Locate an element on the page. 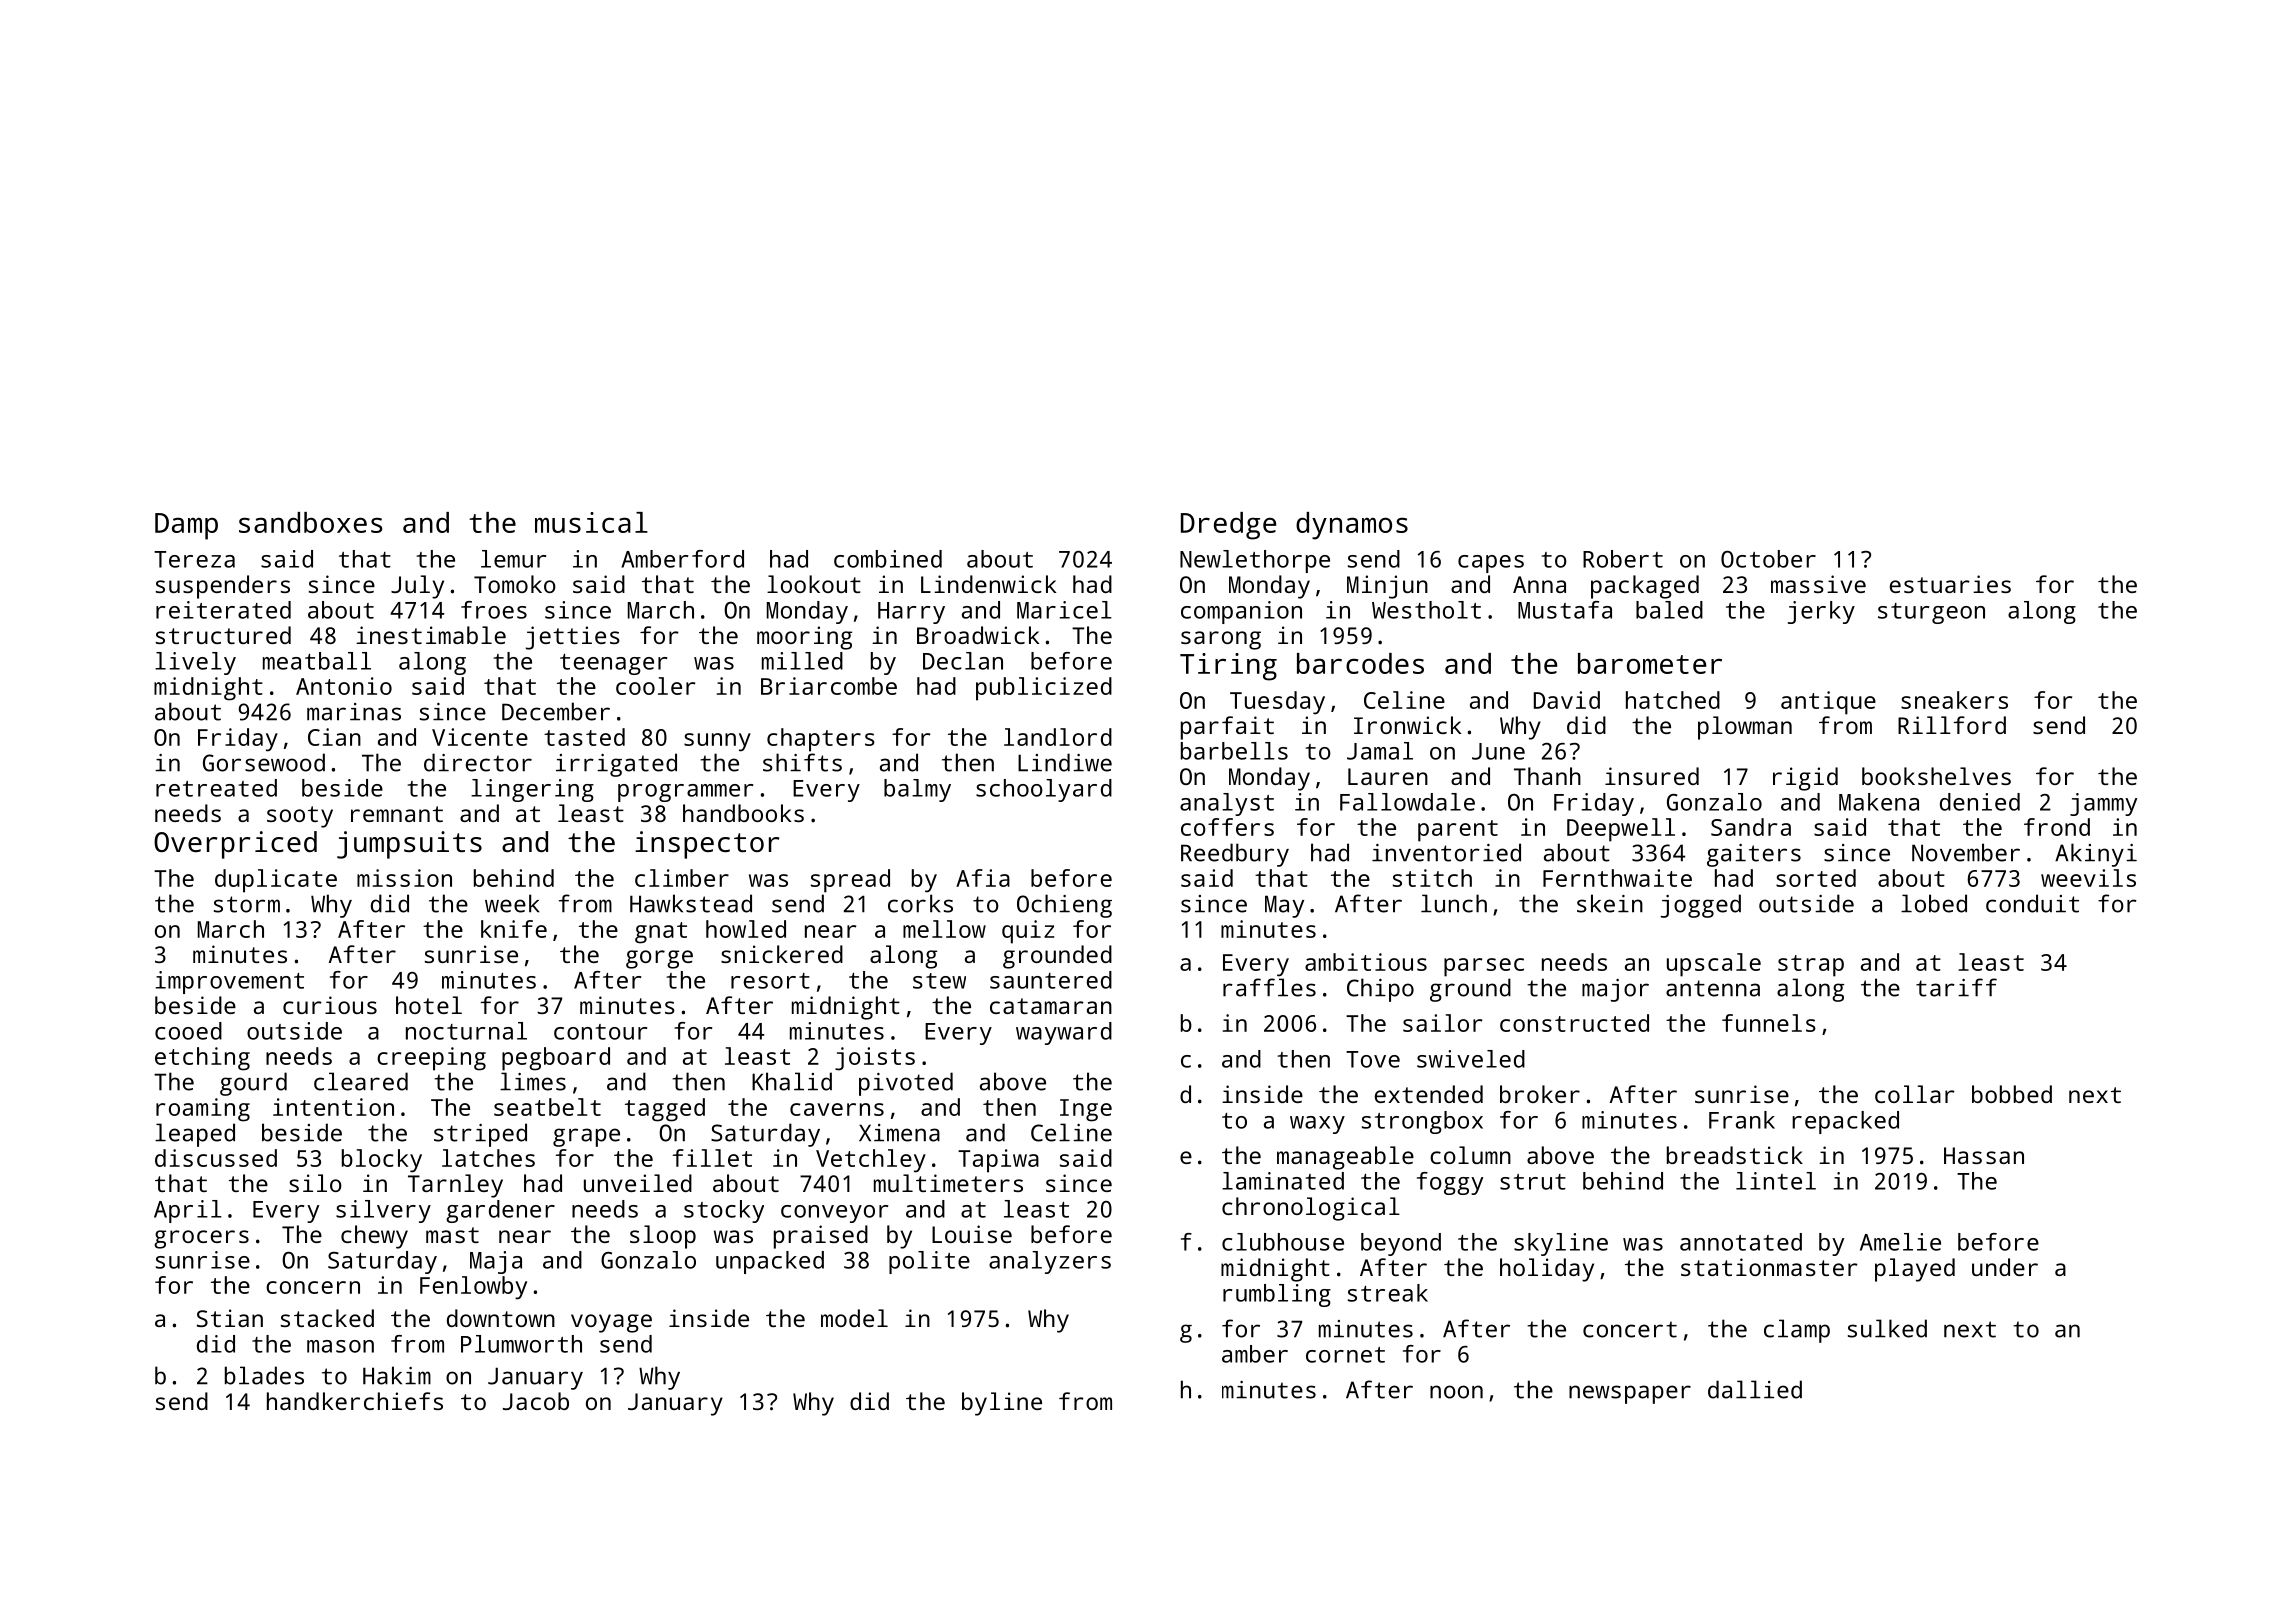 This document has height=1620, width=2292. tariff is located at coordinates (1956, 987).
